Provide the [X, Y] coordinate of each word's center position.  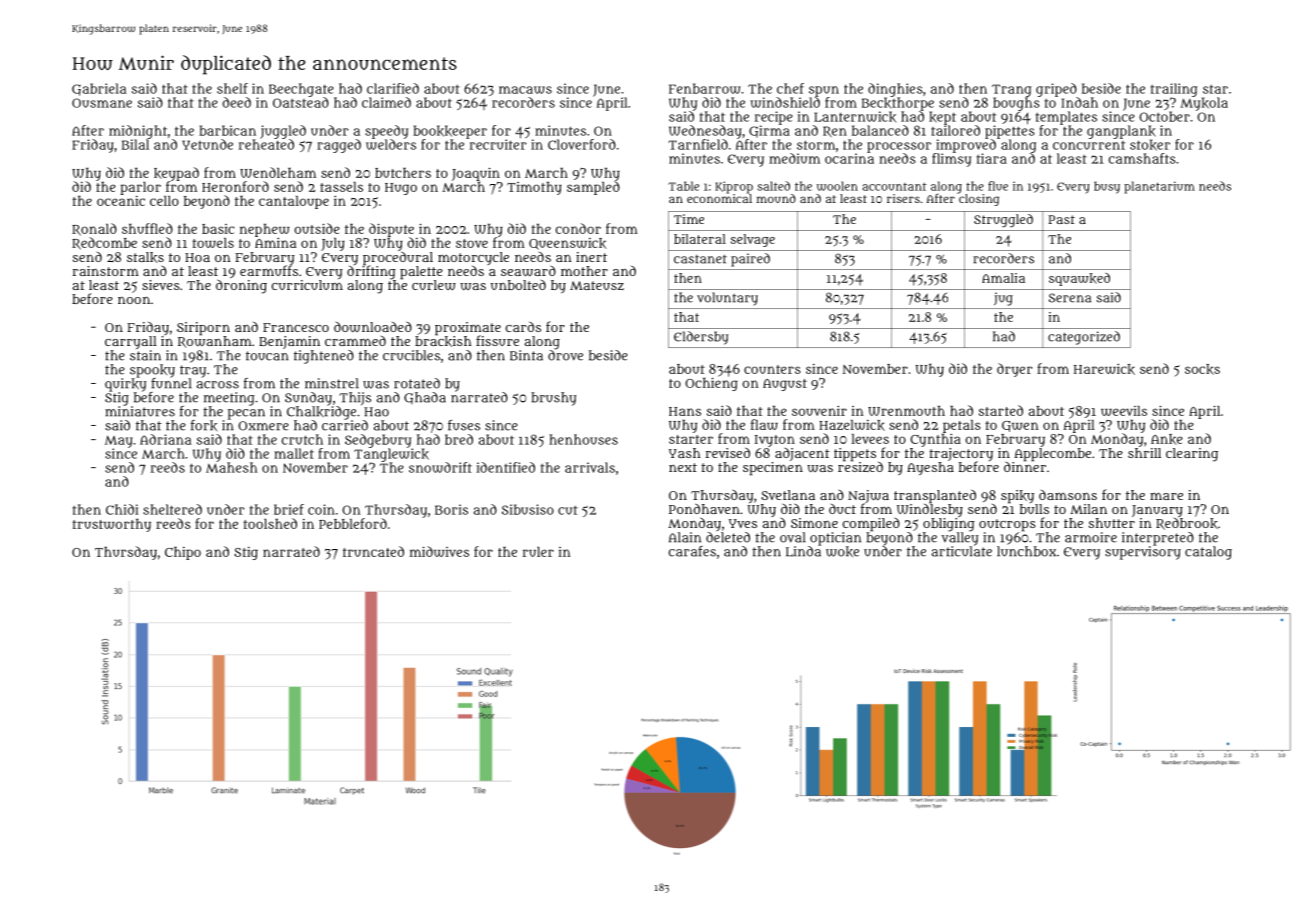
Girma [769, 131]
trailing [1174, 90]
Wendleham [278, 172]
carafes [692, 551]
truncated [373, 551]
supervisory [1143, 553]
